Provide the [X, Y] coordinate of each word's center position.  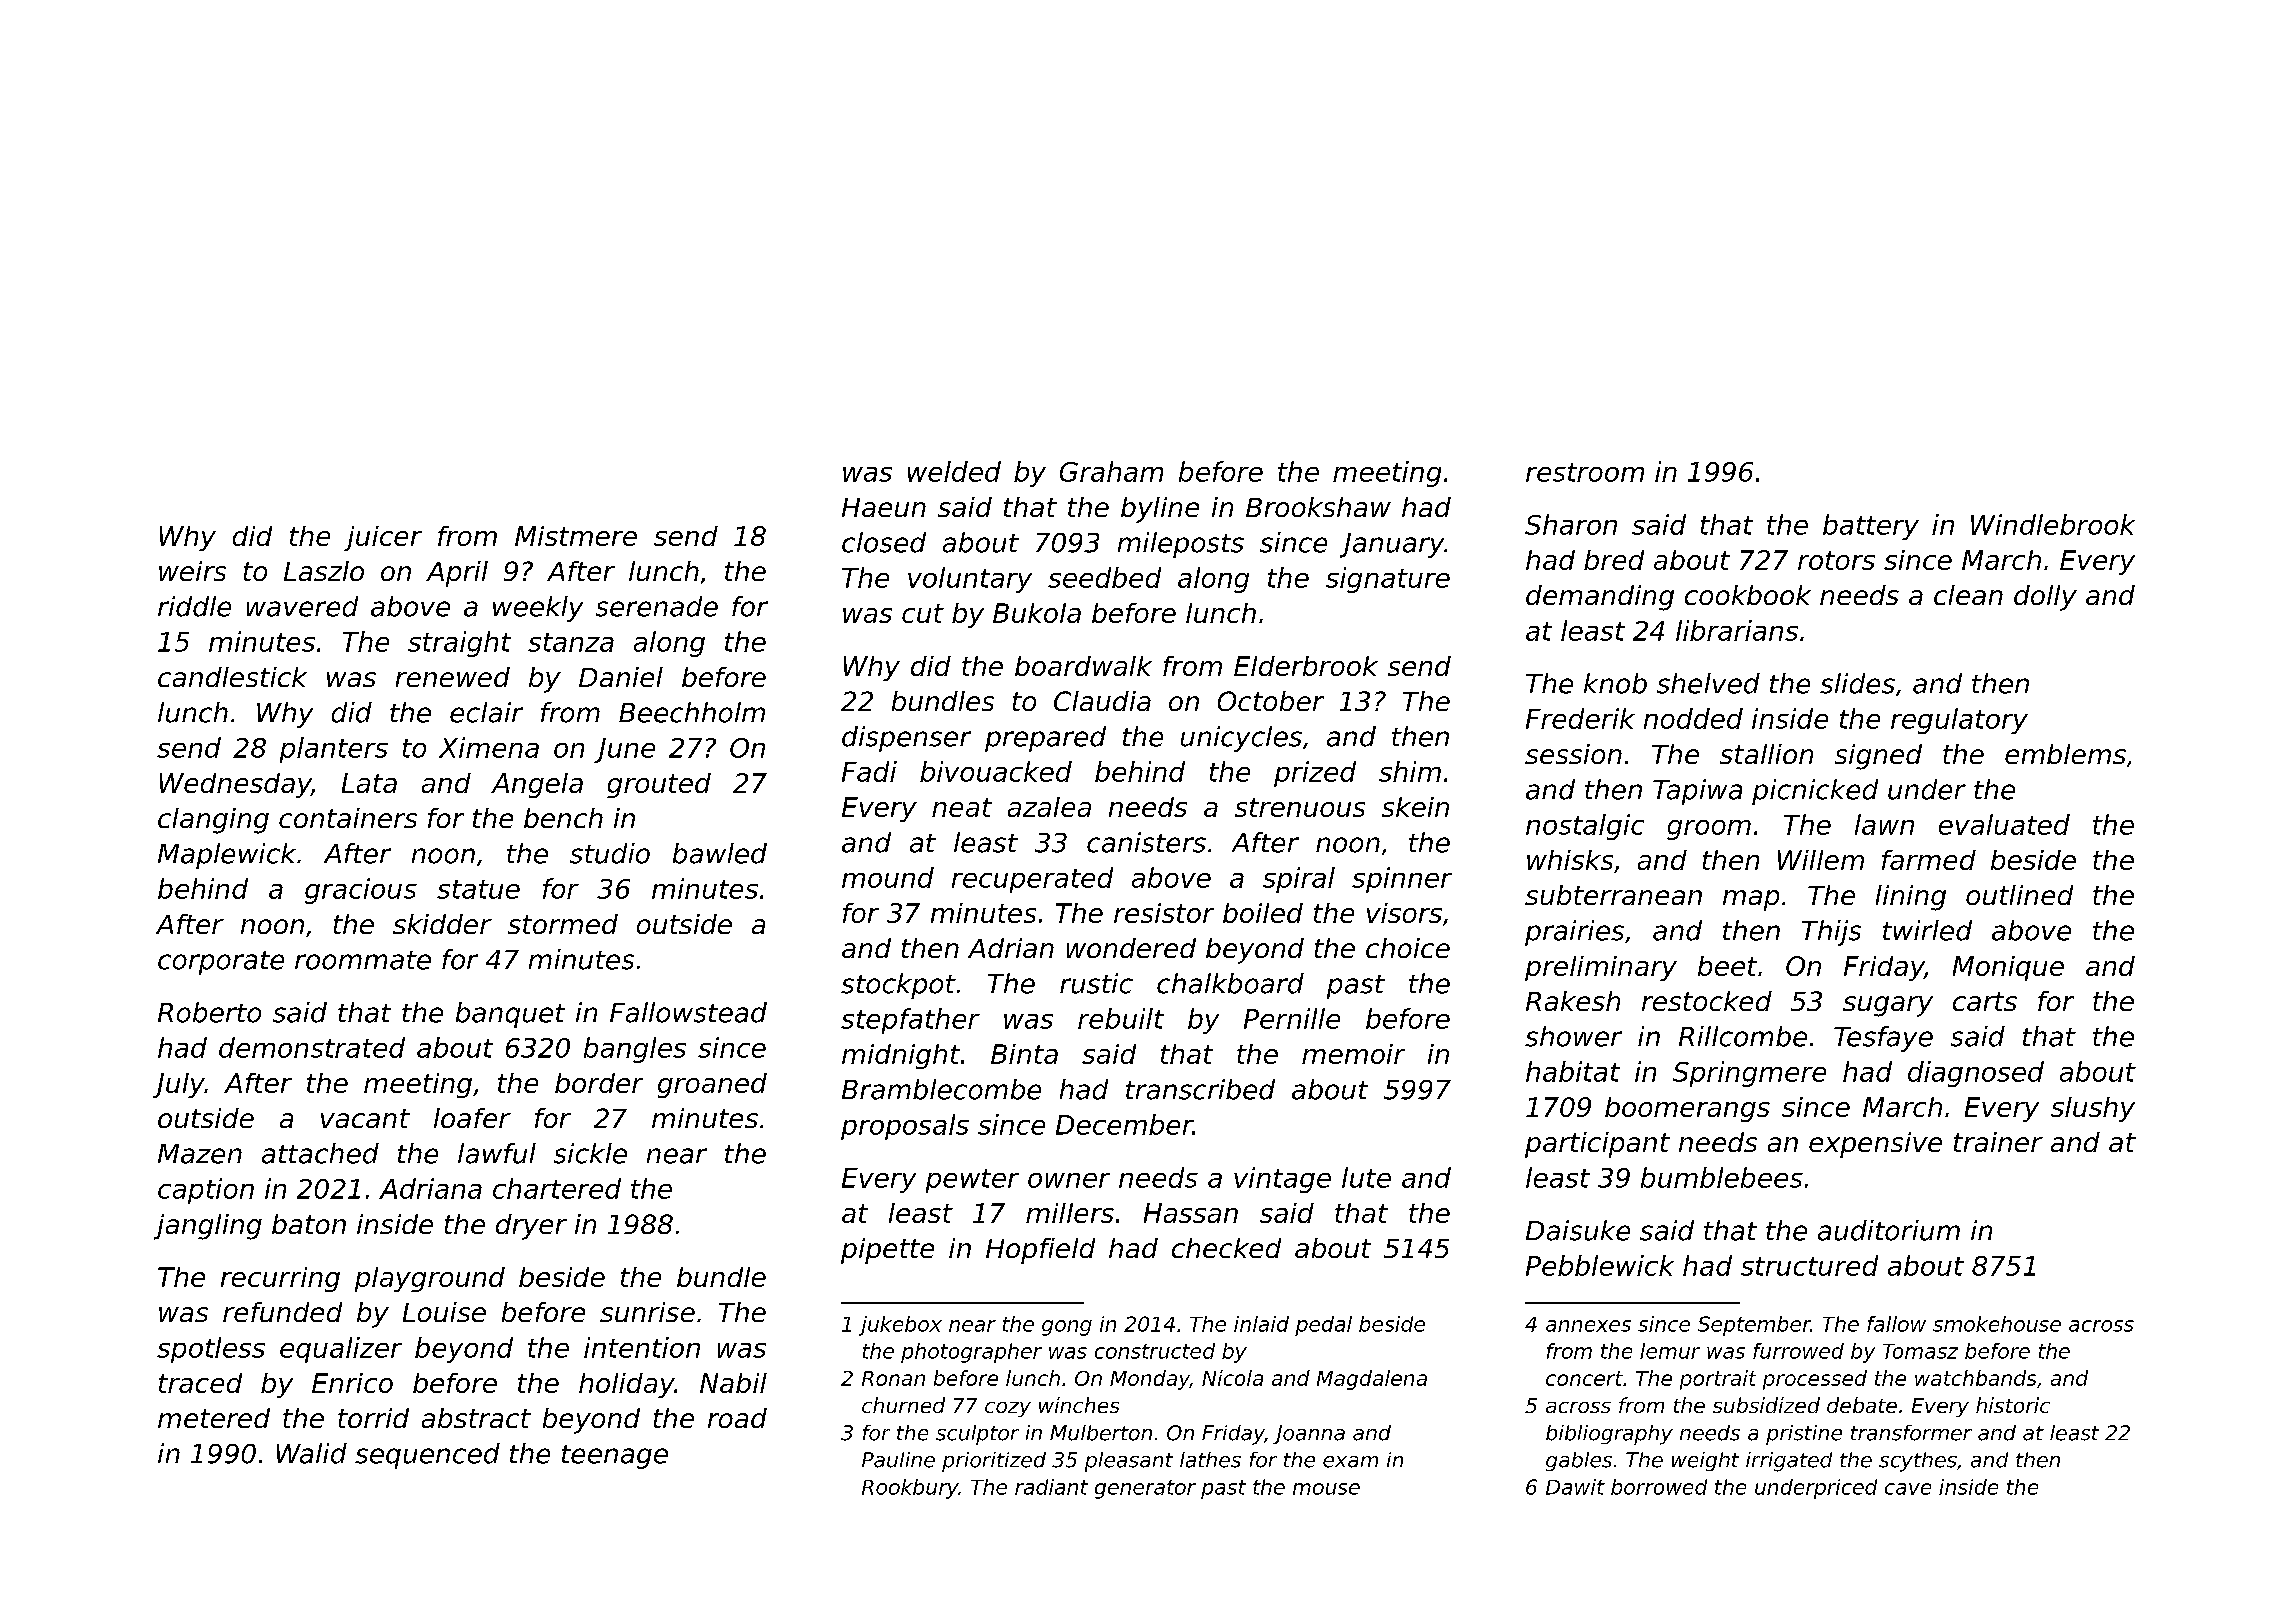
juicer [383, 538]
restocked [1707, 1001]
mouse [1326, 1489]
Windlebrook [2053, 524]
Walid [312, 1453]
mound [888, 877]
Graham [1111, 471]
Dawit [1575, 1487]
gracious [361, 891]
